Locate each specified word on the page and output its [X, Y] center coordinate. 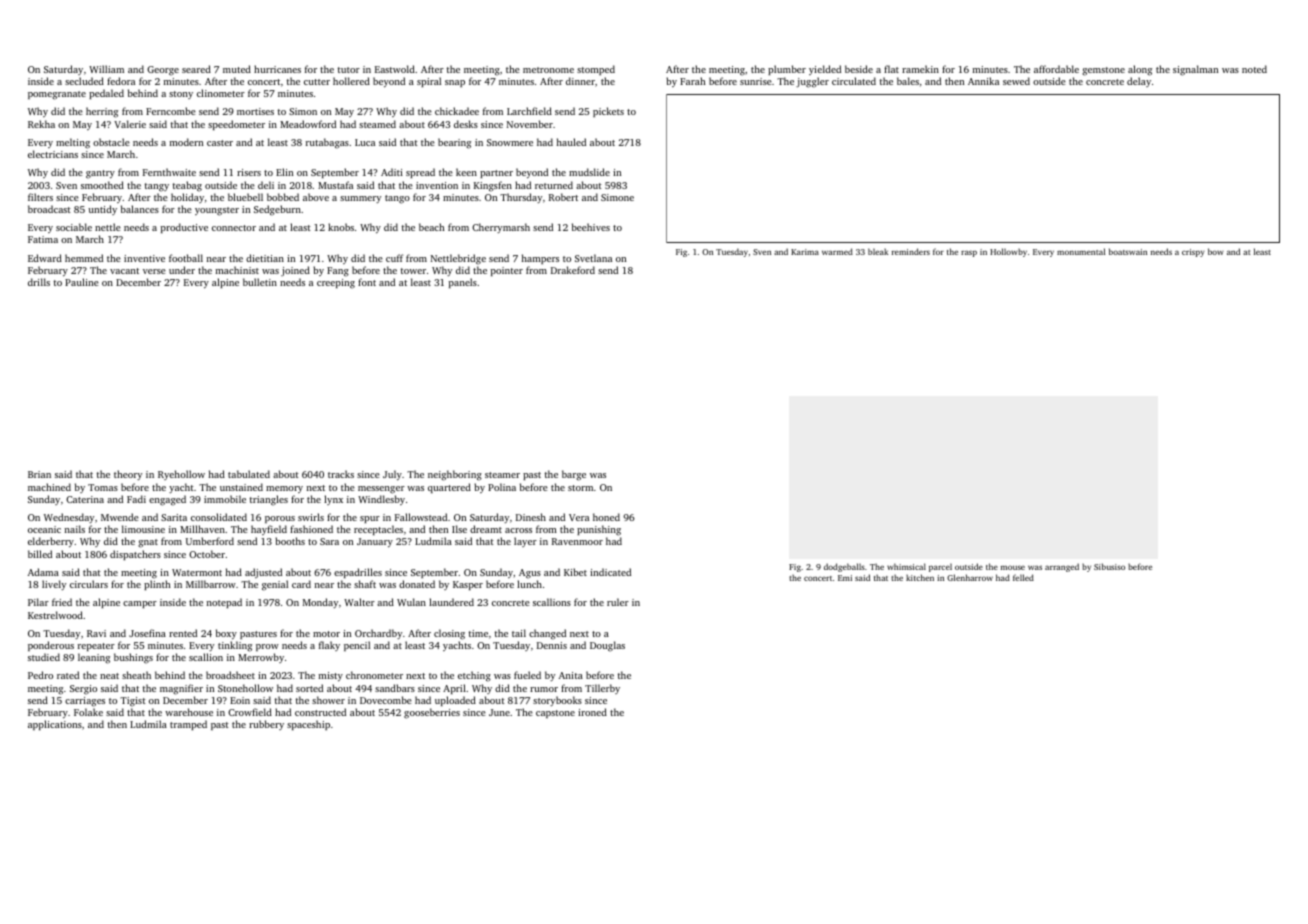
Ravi [96, 633]
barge [574, 475]
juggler [812, 82]
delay [1139, 82]
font [367, 282]
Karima [805, 252]
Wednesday [69, 518]
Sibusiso [1109, 566]
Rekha [41, 124]
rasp [969, 253]
